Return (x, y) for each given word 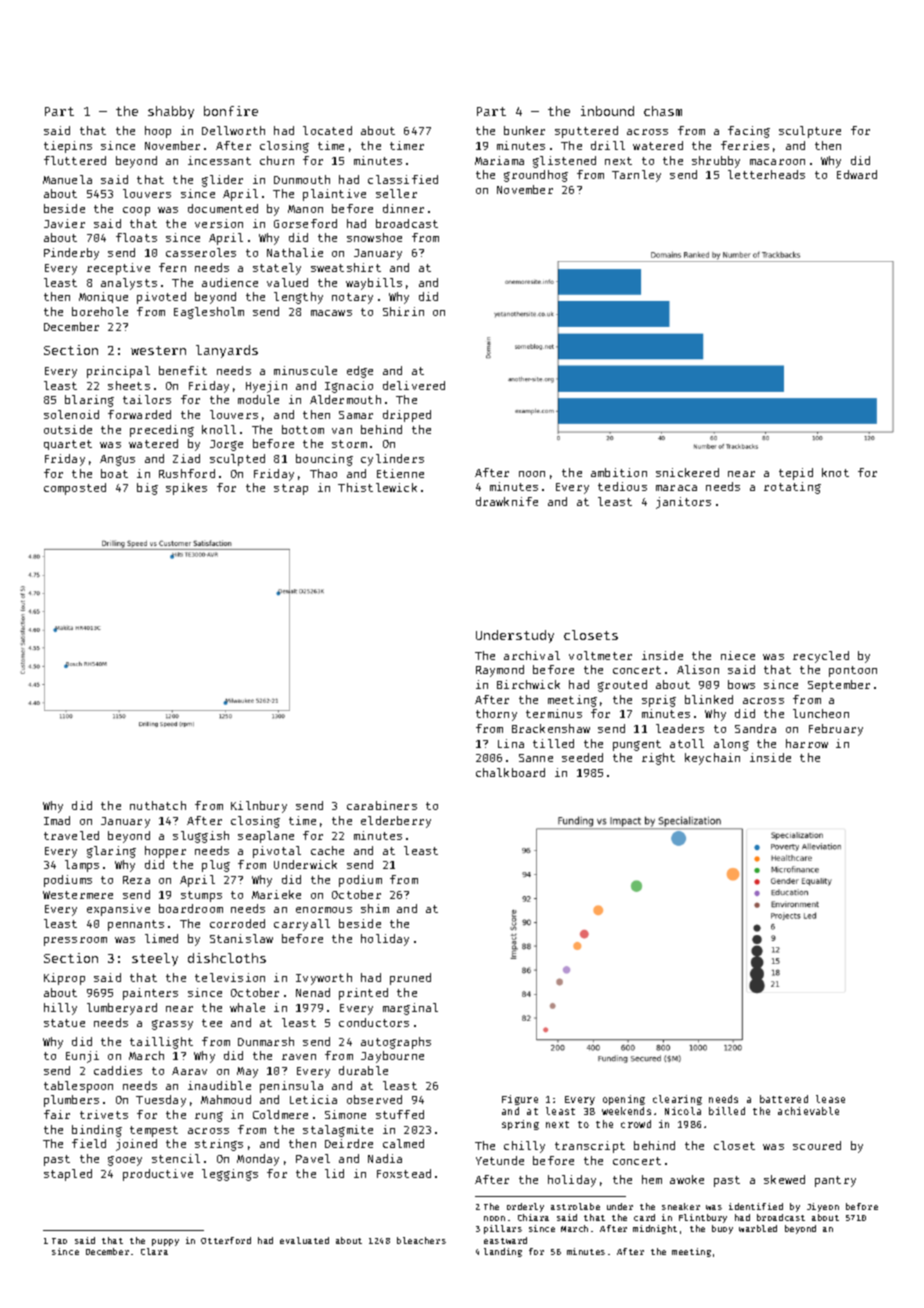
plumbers (71, 1101)
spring (520, 1125)
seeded (582, 757)
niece (738, 655)
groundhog (536, 176)
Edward (857, 174)
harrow (807, 743)
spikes (186, 489)
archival (532, 655)
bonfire (231, 111)
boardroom (191, 908)
